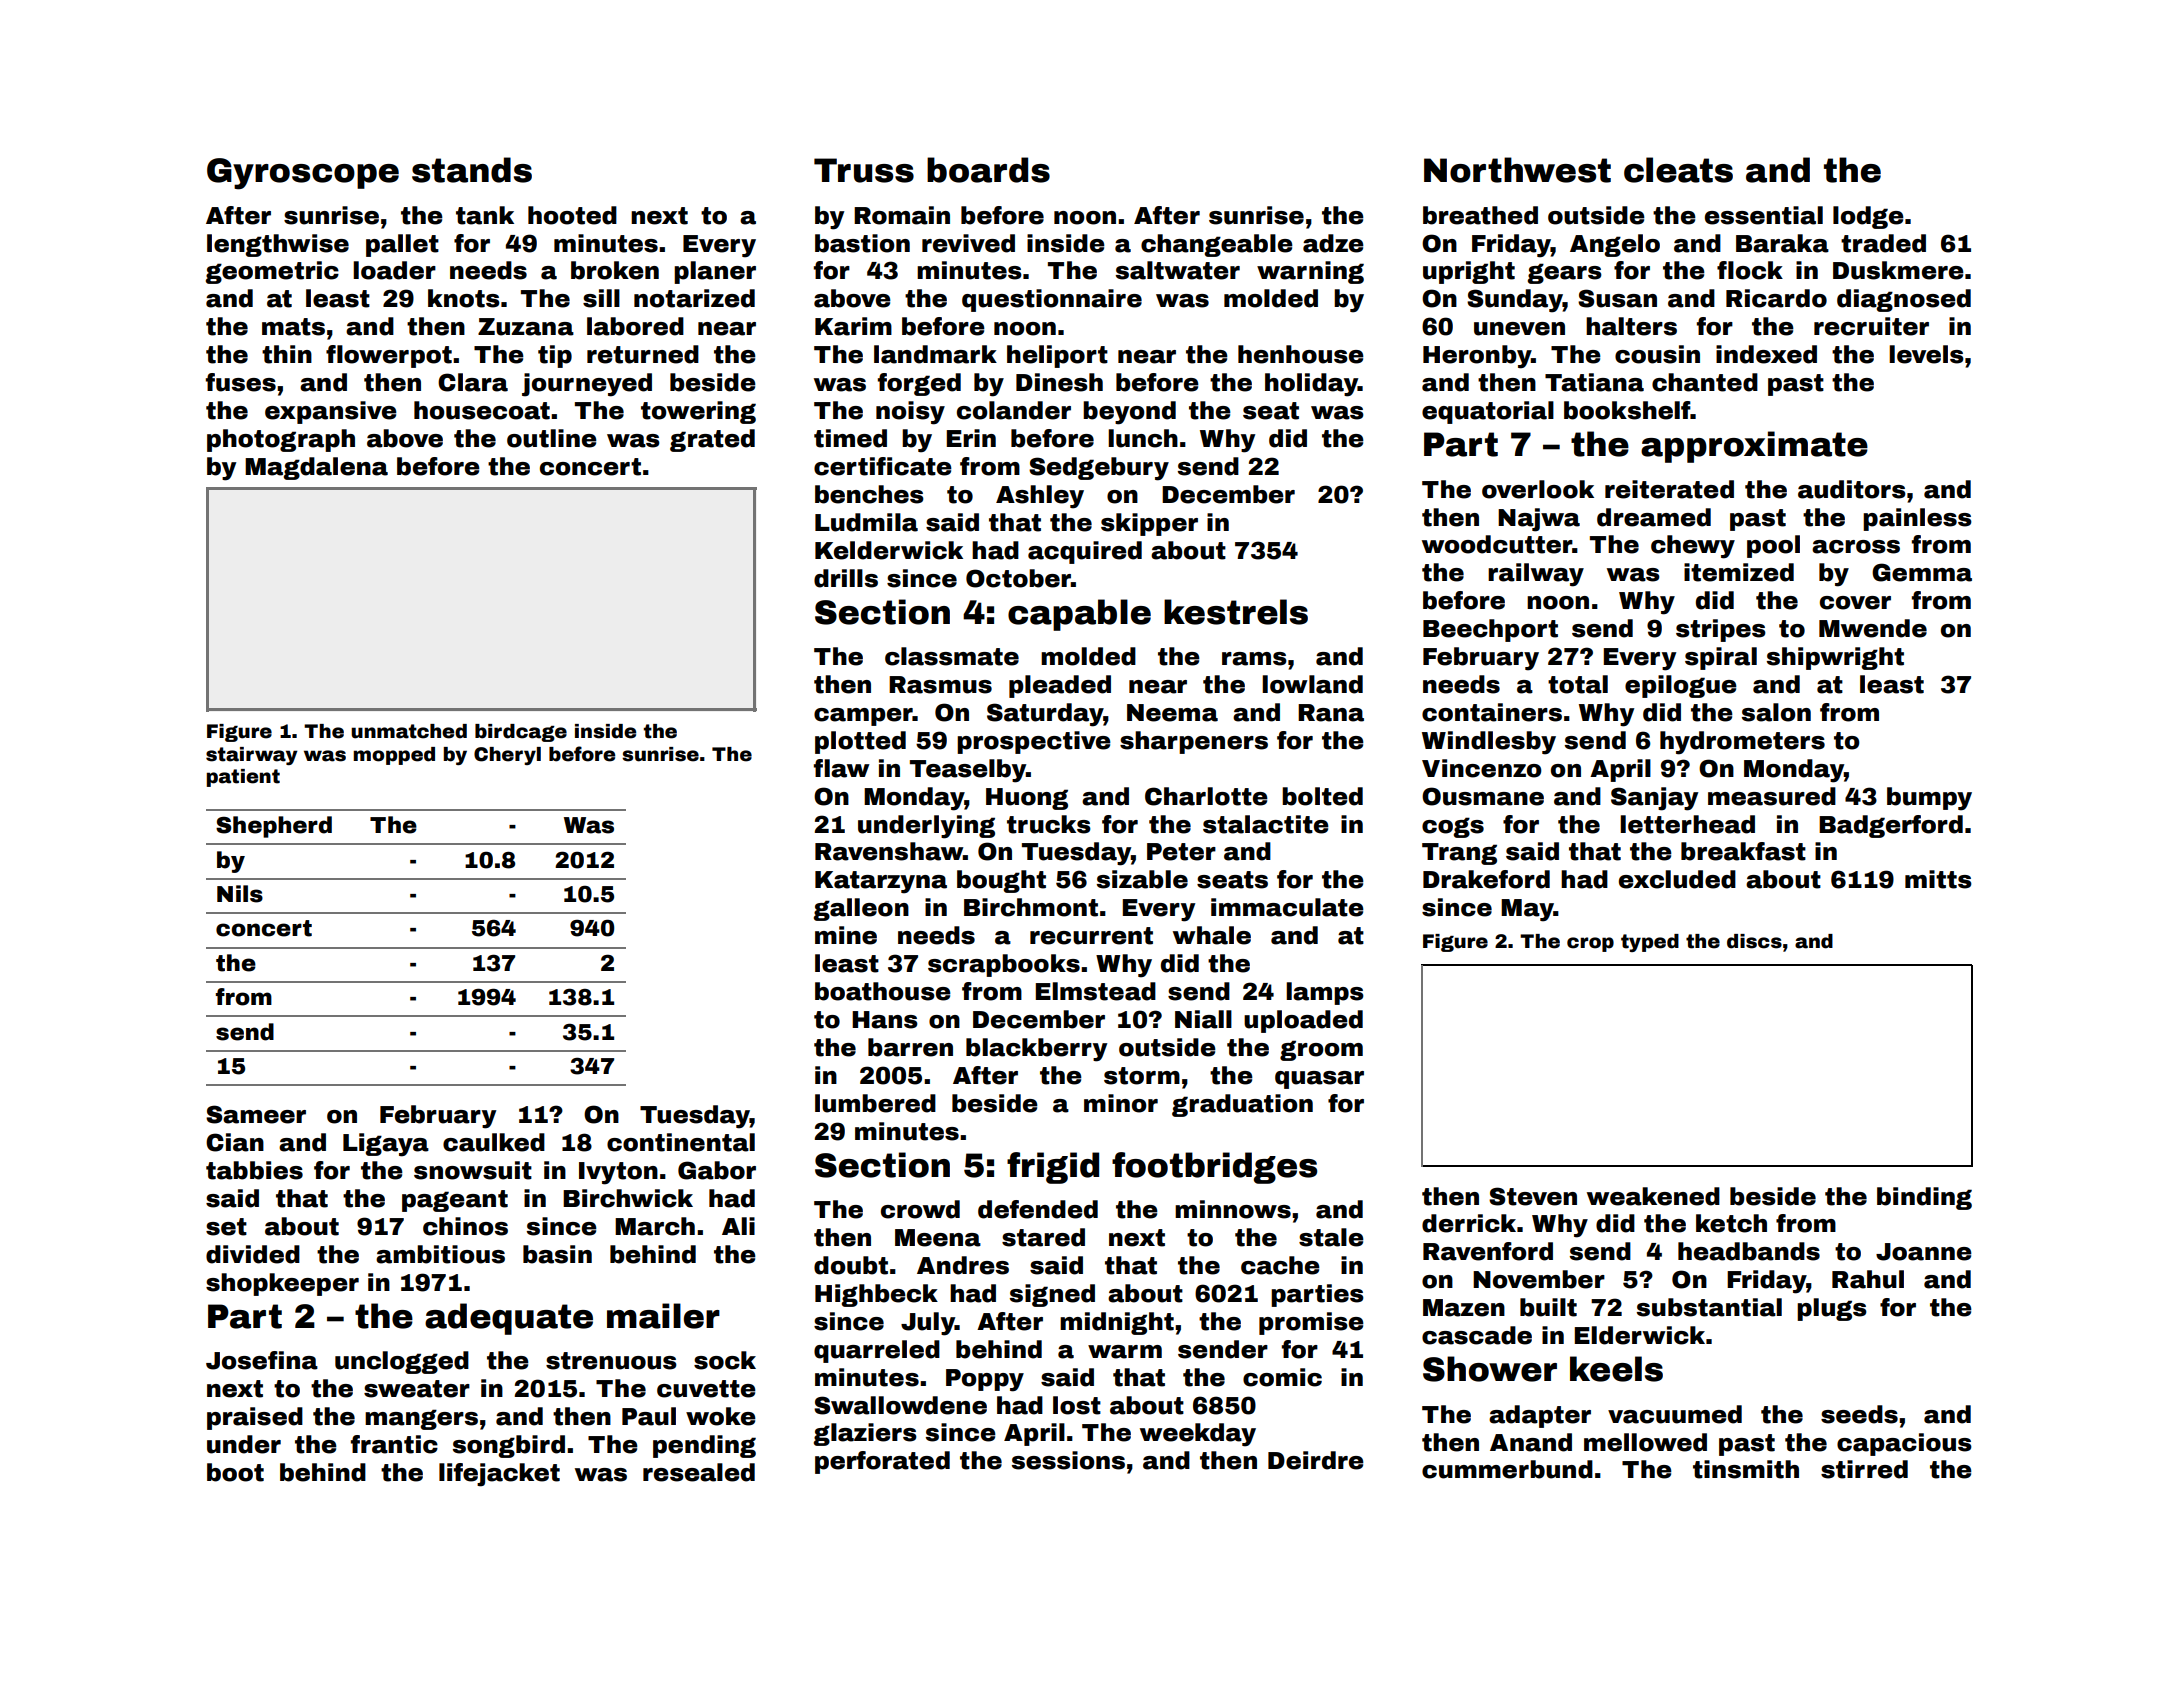  I want to click on Ivyton, so click(618, 1173).
